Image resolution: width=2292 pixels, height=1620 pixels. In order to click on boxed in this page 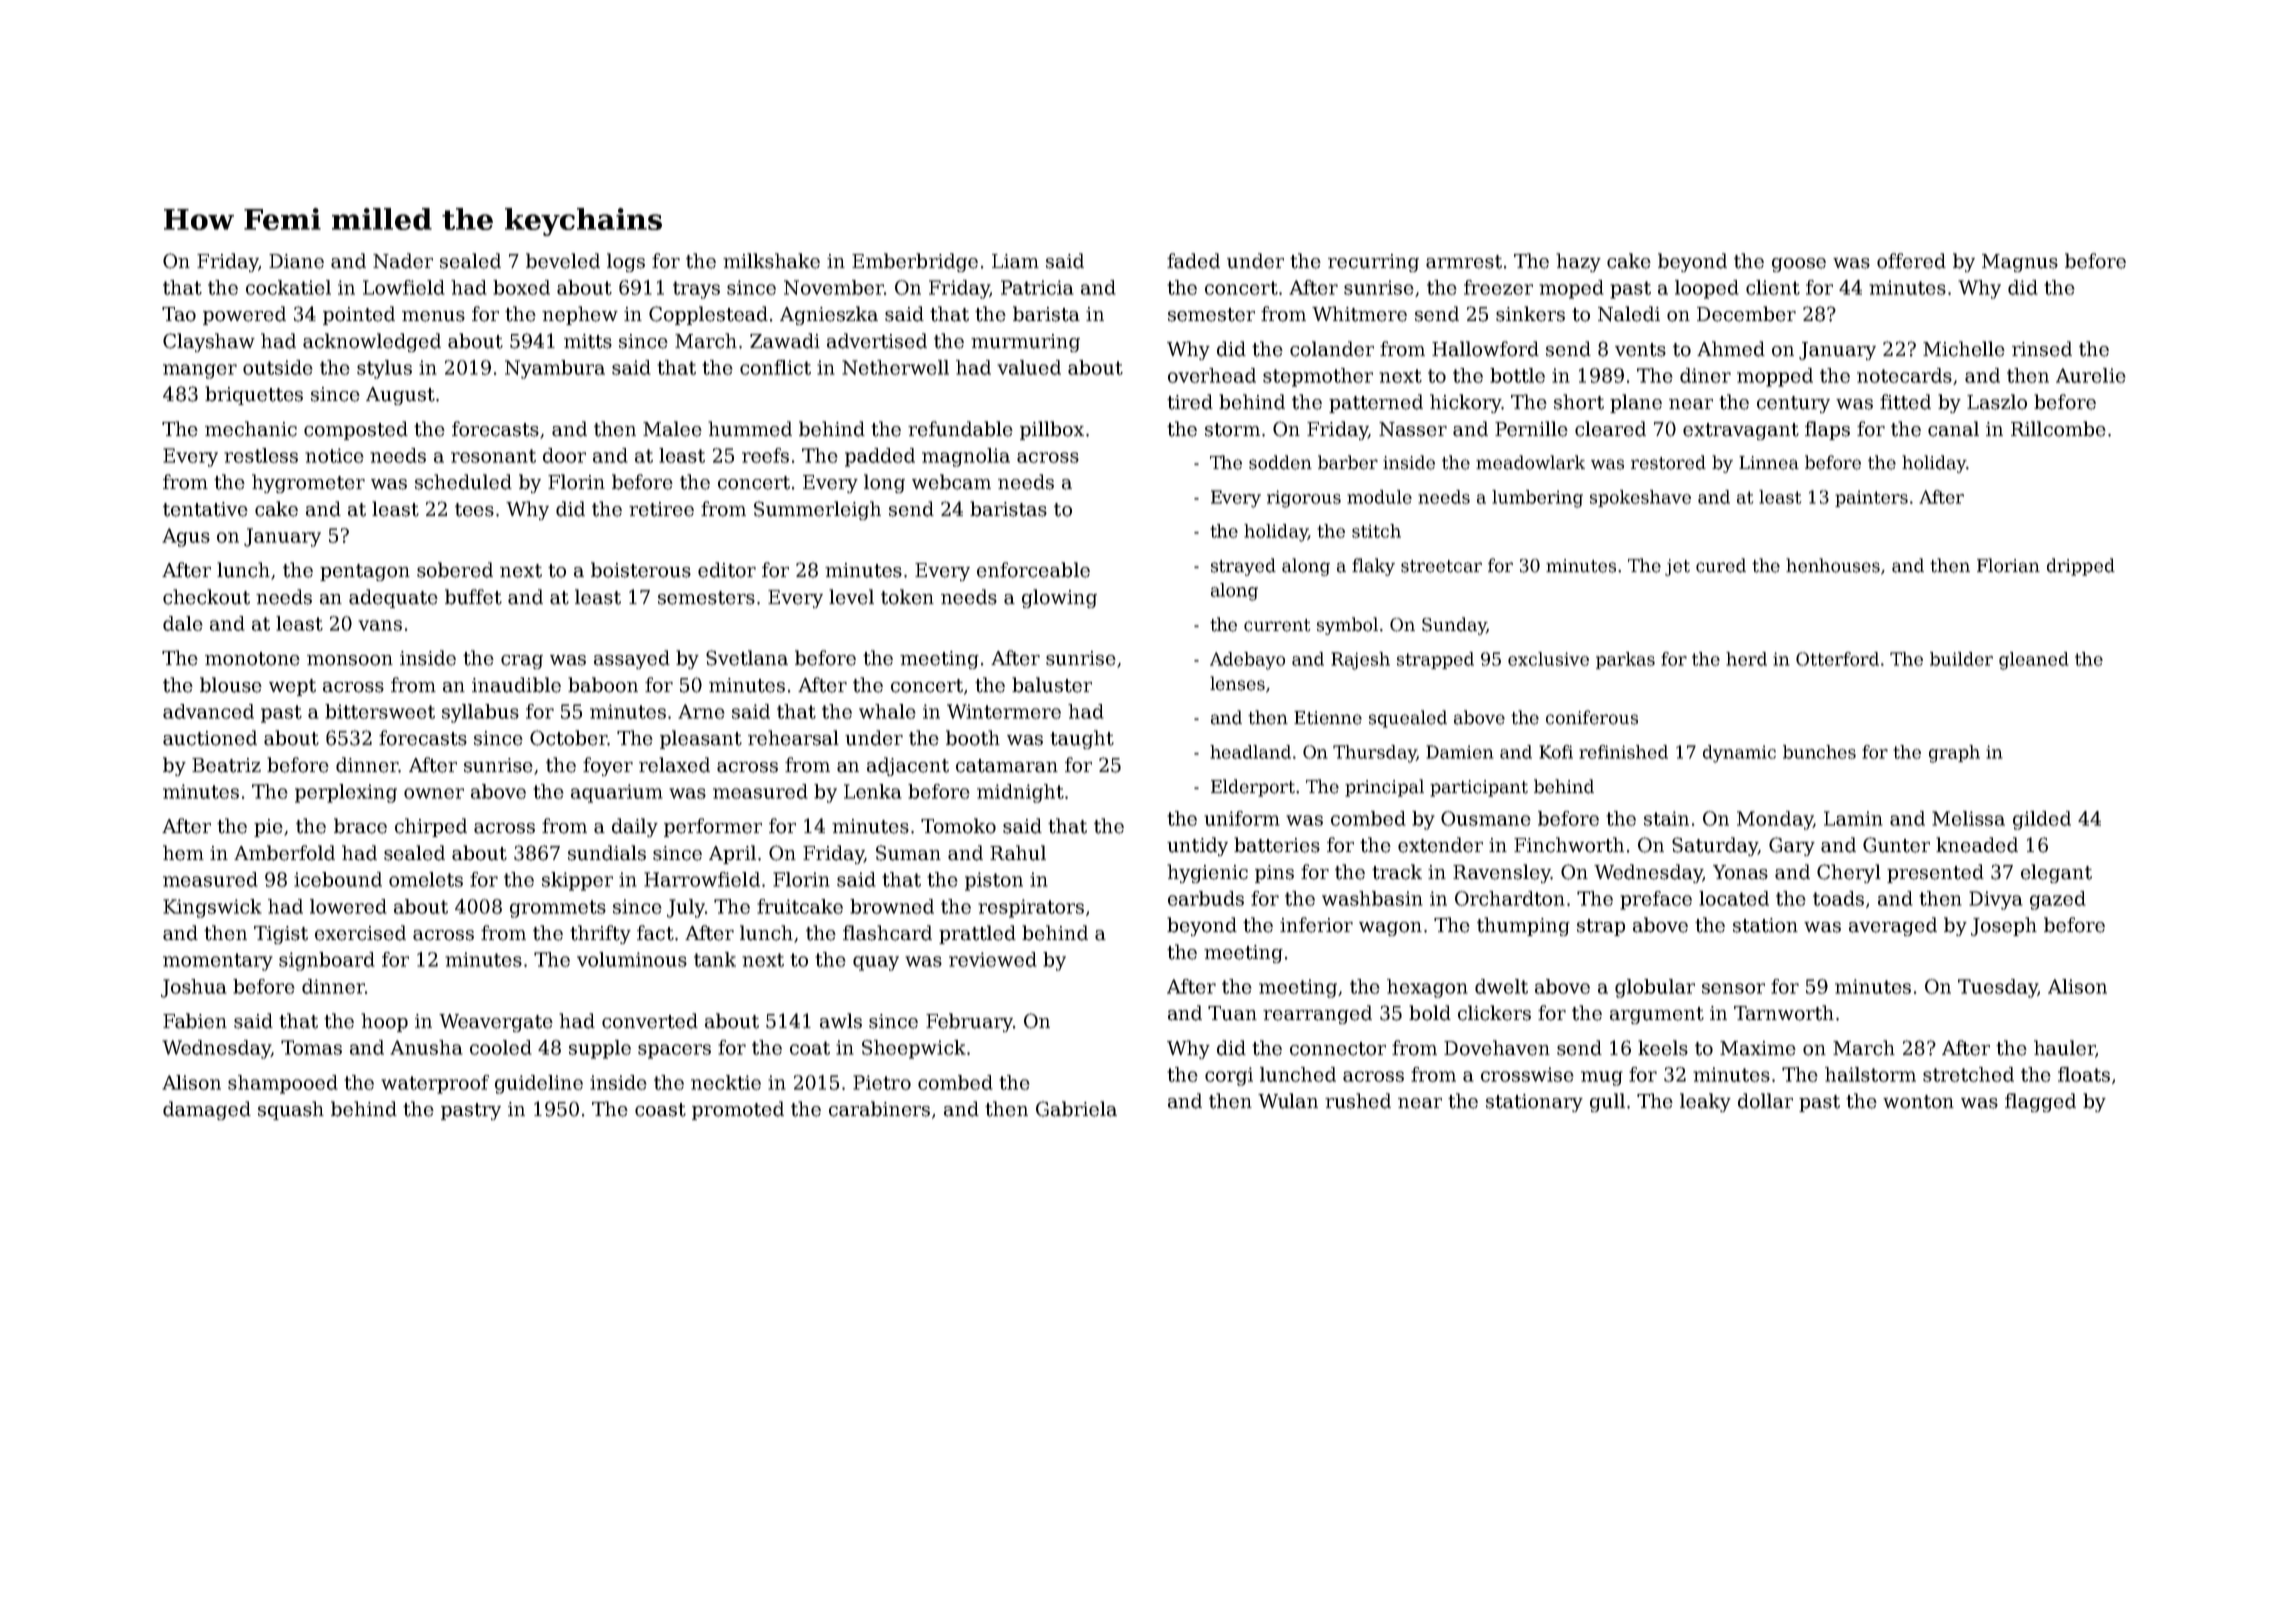, I will do `click(521, 287)`.
